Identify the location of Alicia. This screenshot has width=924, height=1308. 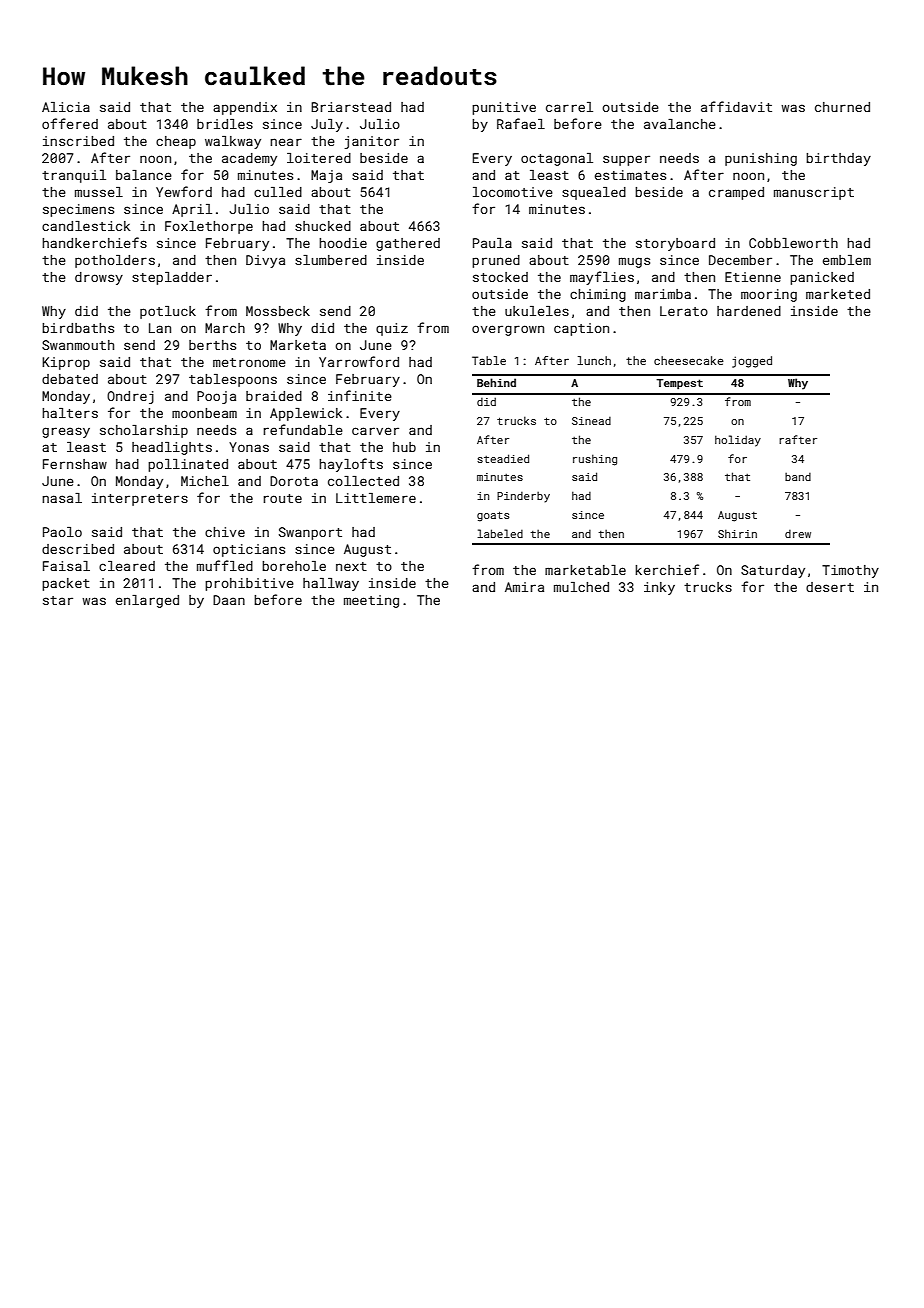
(66, 107).
